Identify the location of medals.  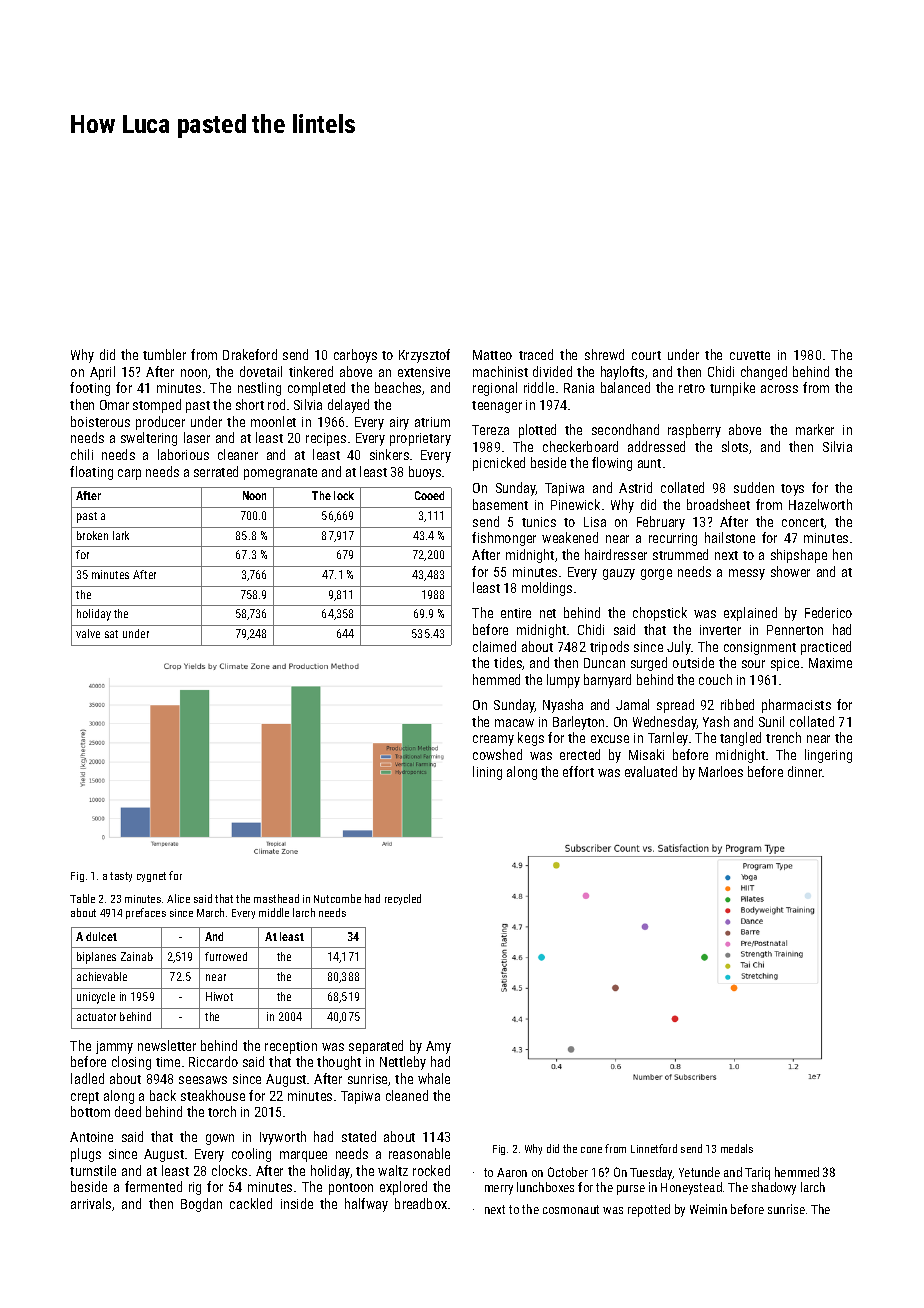
(737, 1148).
